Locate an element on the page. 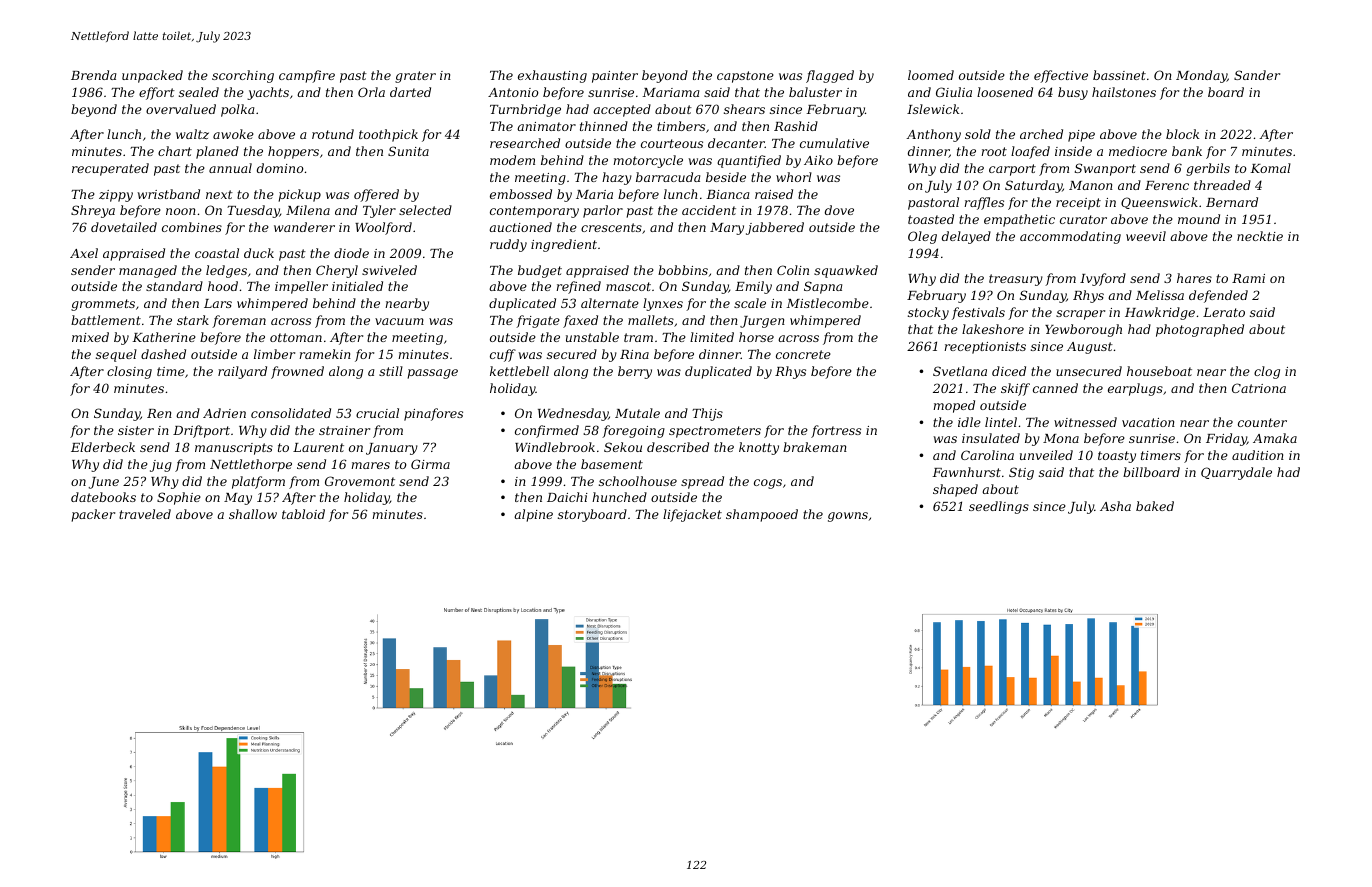 The width and height of the page is (1372, 887). exhausting is located at coordinates (552, 76).
